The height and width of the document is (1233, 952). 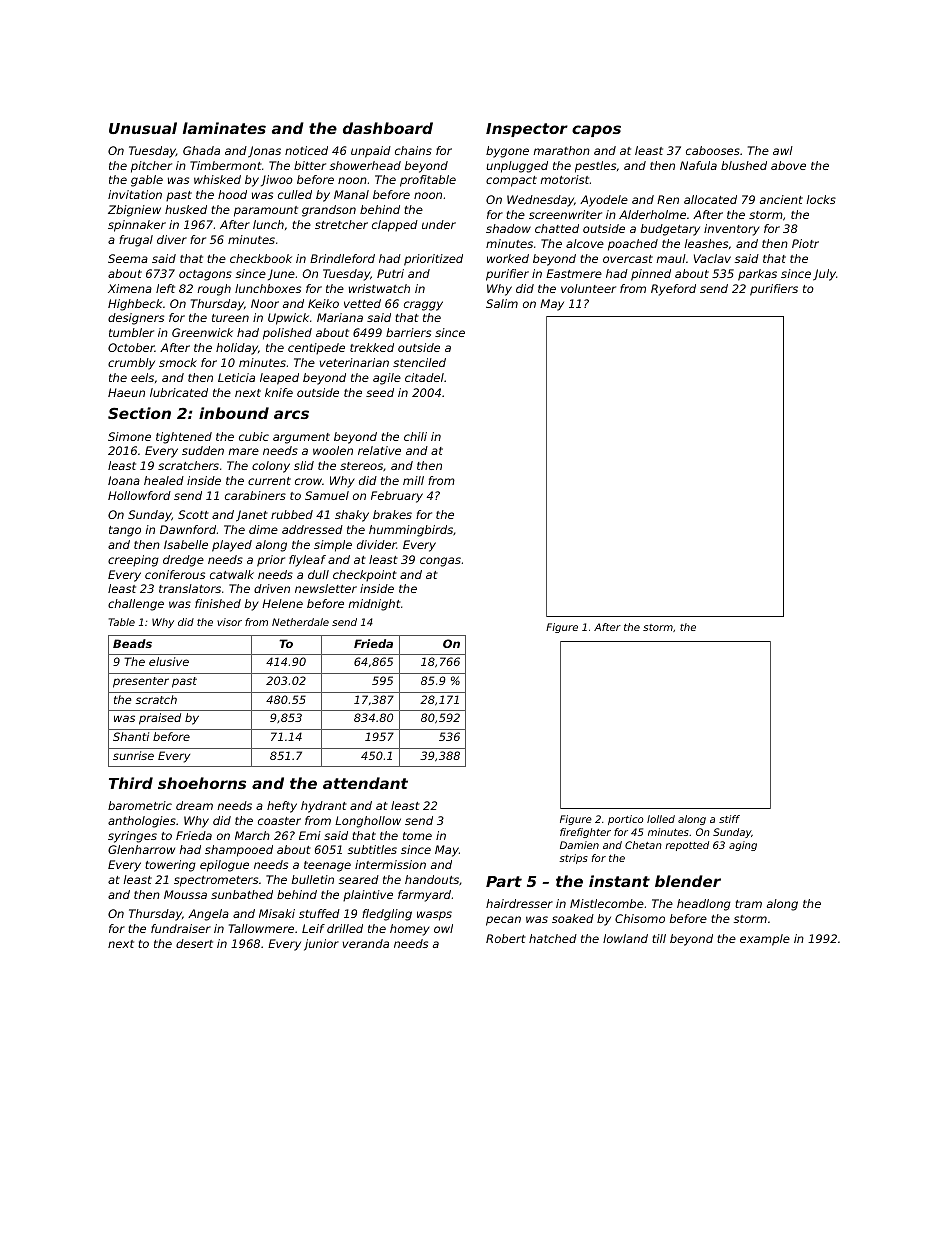 What do you see at coordinates (139, 413) in the document?
I see `Section` at bounding box center [139, 413].
